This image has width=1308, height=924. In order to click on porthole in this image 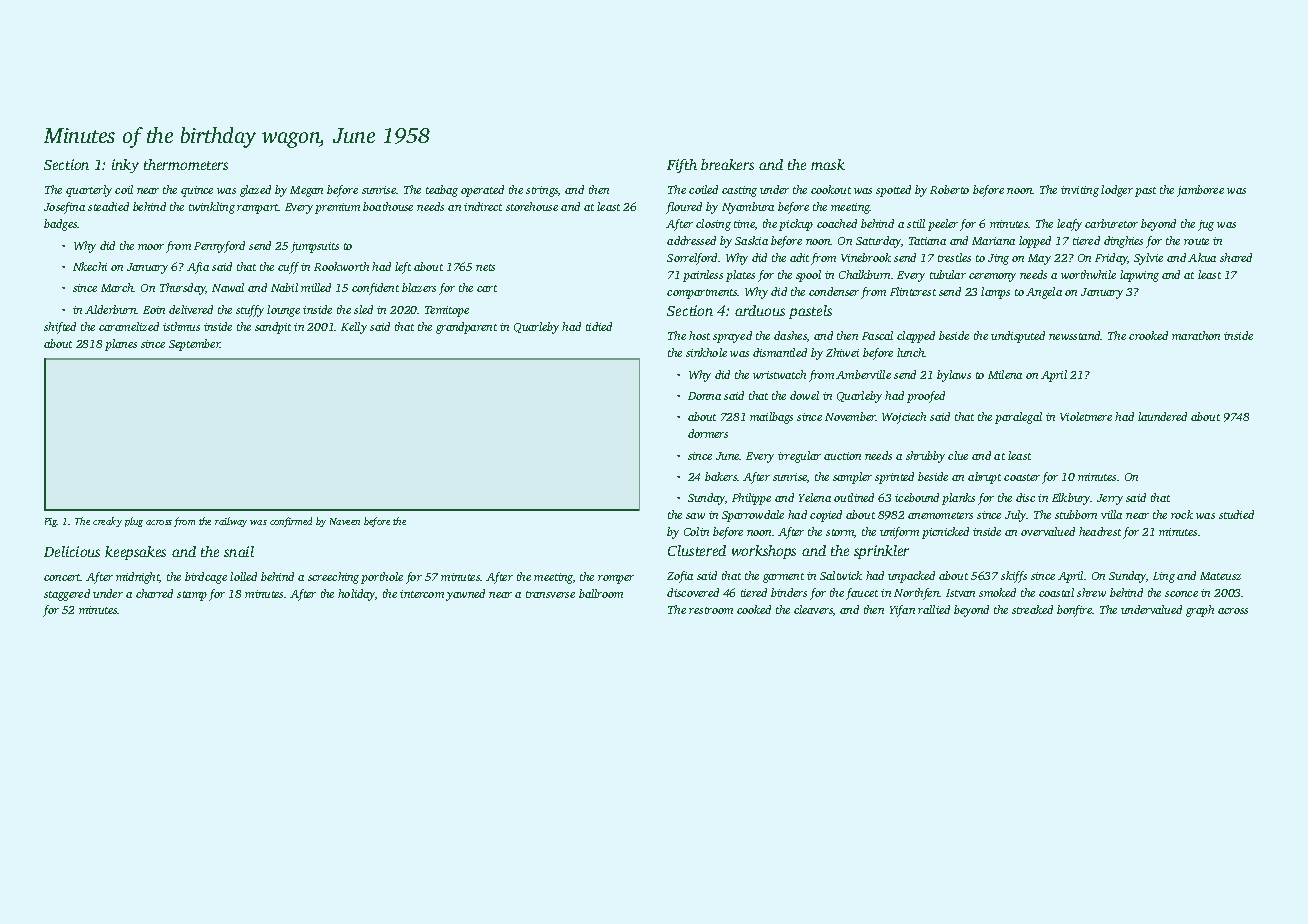, I will do `click(382, 578)`.
